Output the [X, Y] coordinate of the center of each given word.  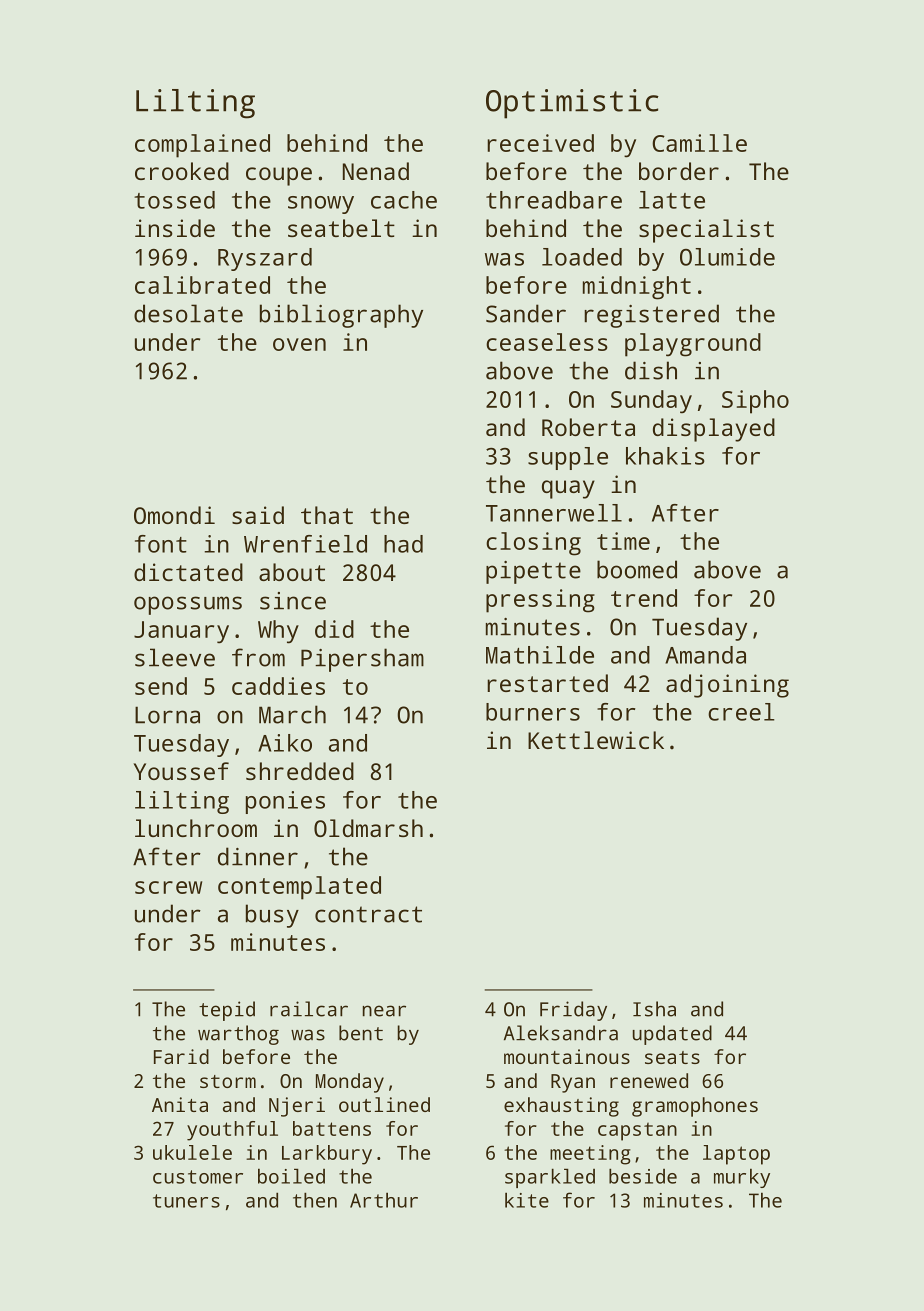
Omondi [174, 515]
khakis [665, 456]
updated [672, 1035]
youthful [232, 1131]
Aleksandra [561, 1033]
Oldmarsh [368, 828]
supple [568, 458]
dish [651, 370]
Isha [654, 1009]
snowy [321, 205]
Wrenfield [305, 544]
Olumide [727, 257]
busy [272, 916]
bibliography [341, 316]
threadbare [554, 200]
